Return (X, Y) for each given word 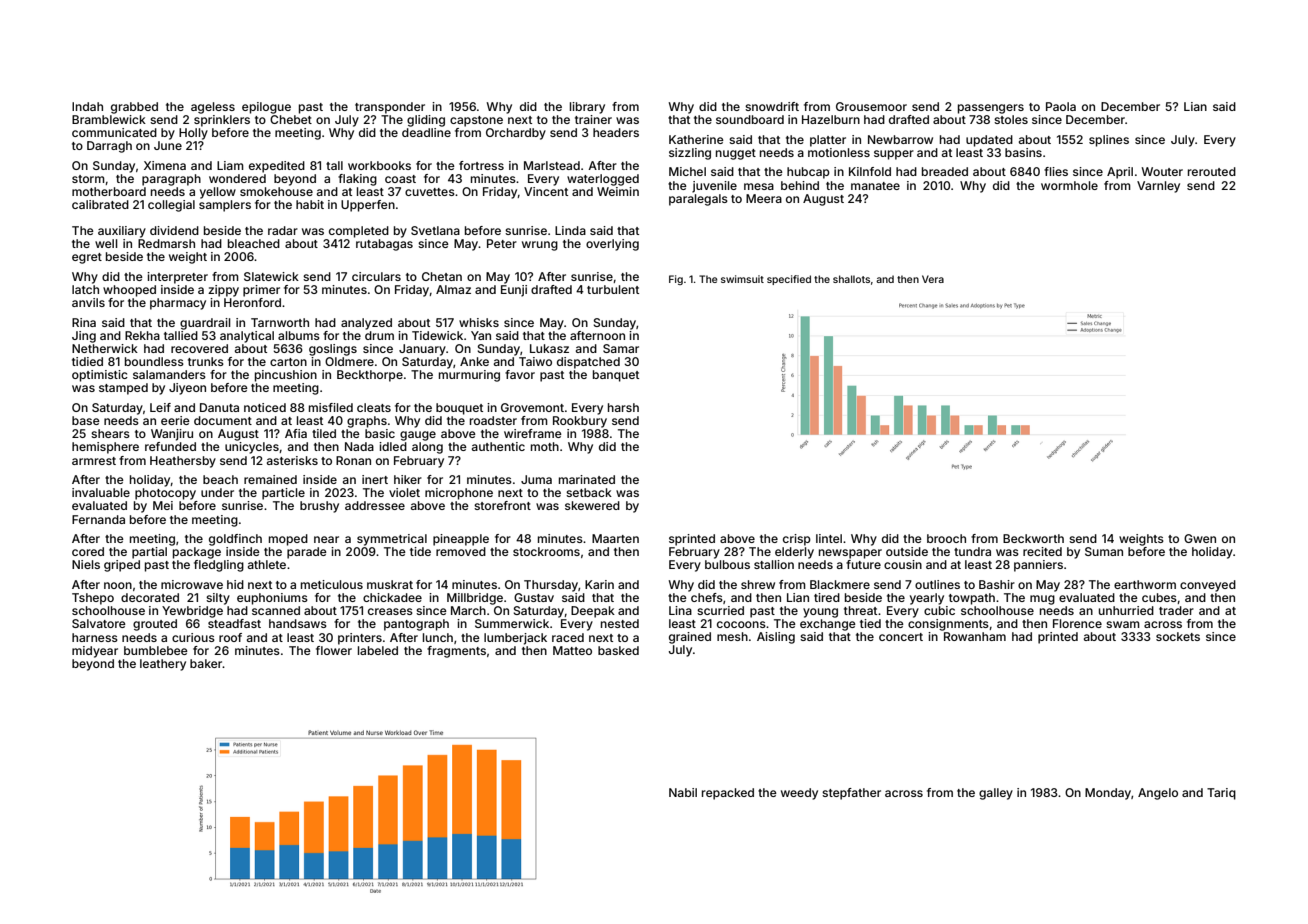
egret (87, 258)
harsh (623, 407)
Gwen (1200, 538)
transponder (390, 108)
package (197, 553)
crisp (797, 540)
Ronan (353, 460)
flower (334, 650)
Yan (481, 335)
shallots (851, 279)
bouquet (459, 409)
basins (1023, 152)
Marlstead (552, 165)
